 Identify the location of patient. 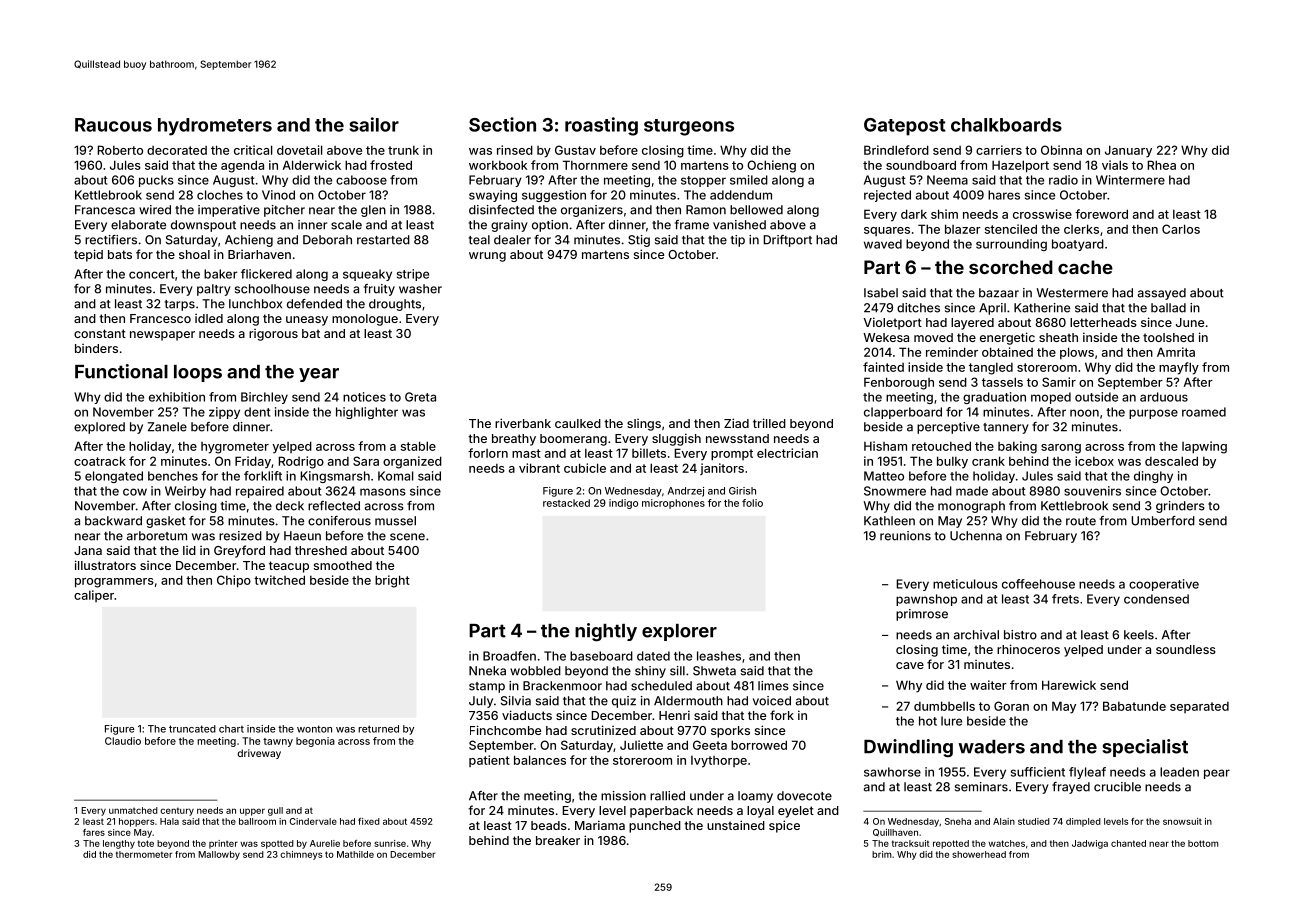
(489, 761).
